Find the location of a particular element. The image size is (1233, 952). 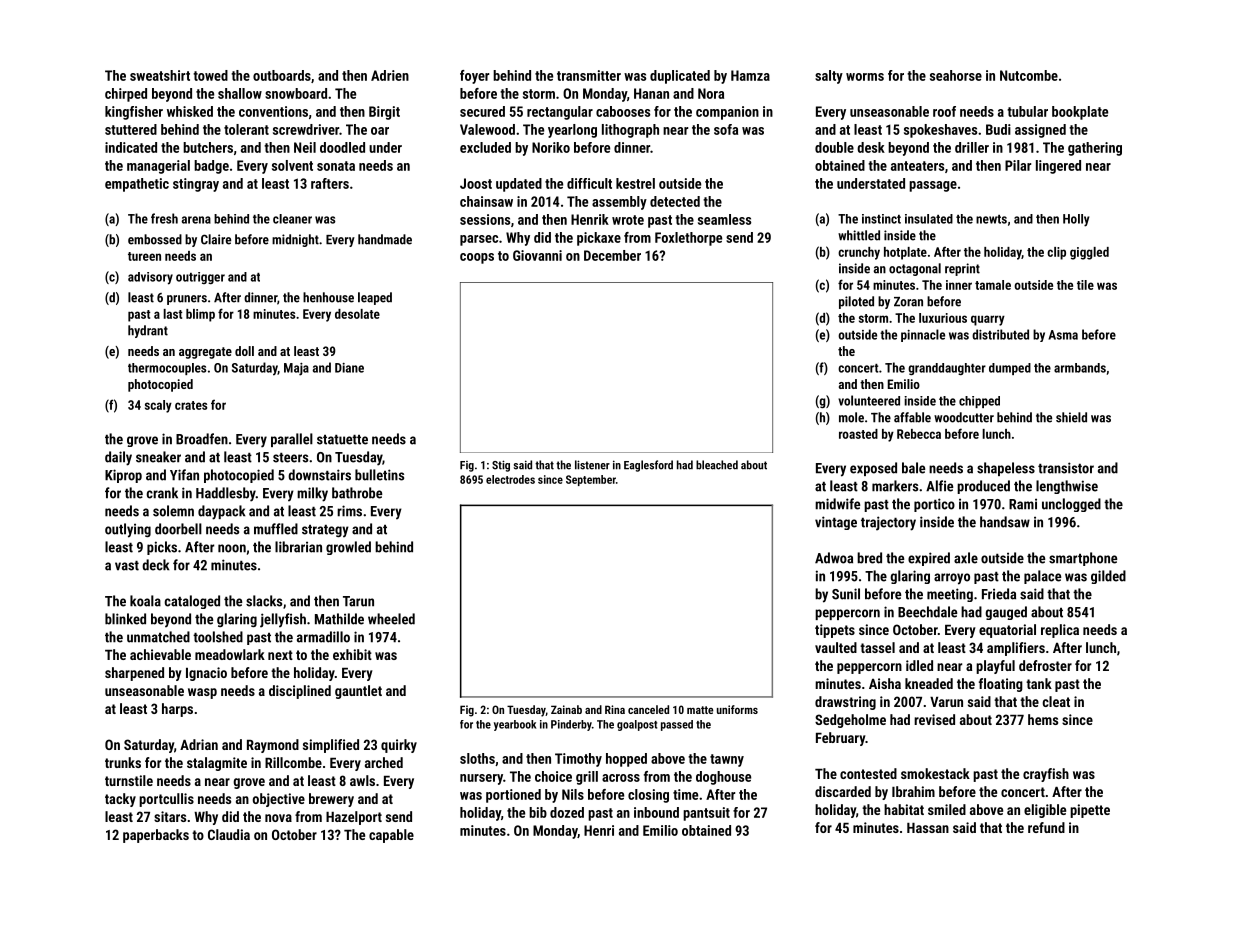

rectangular is located at coordinates (560, 113).
